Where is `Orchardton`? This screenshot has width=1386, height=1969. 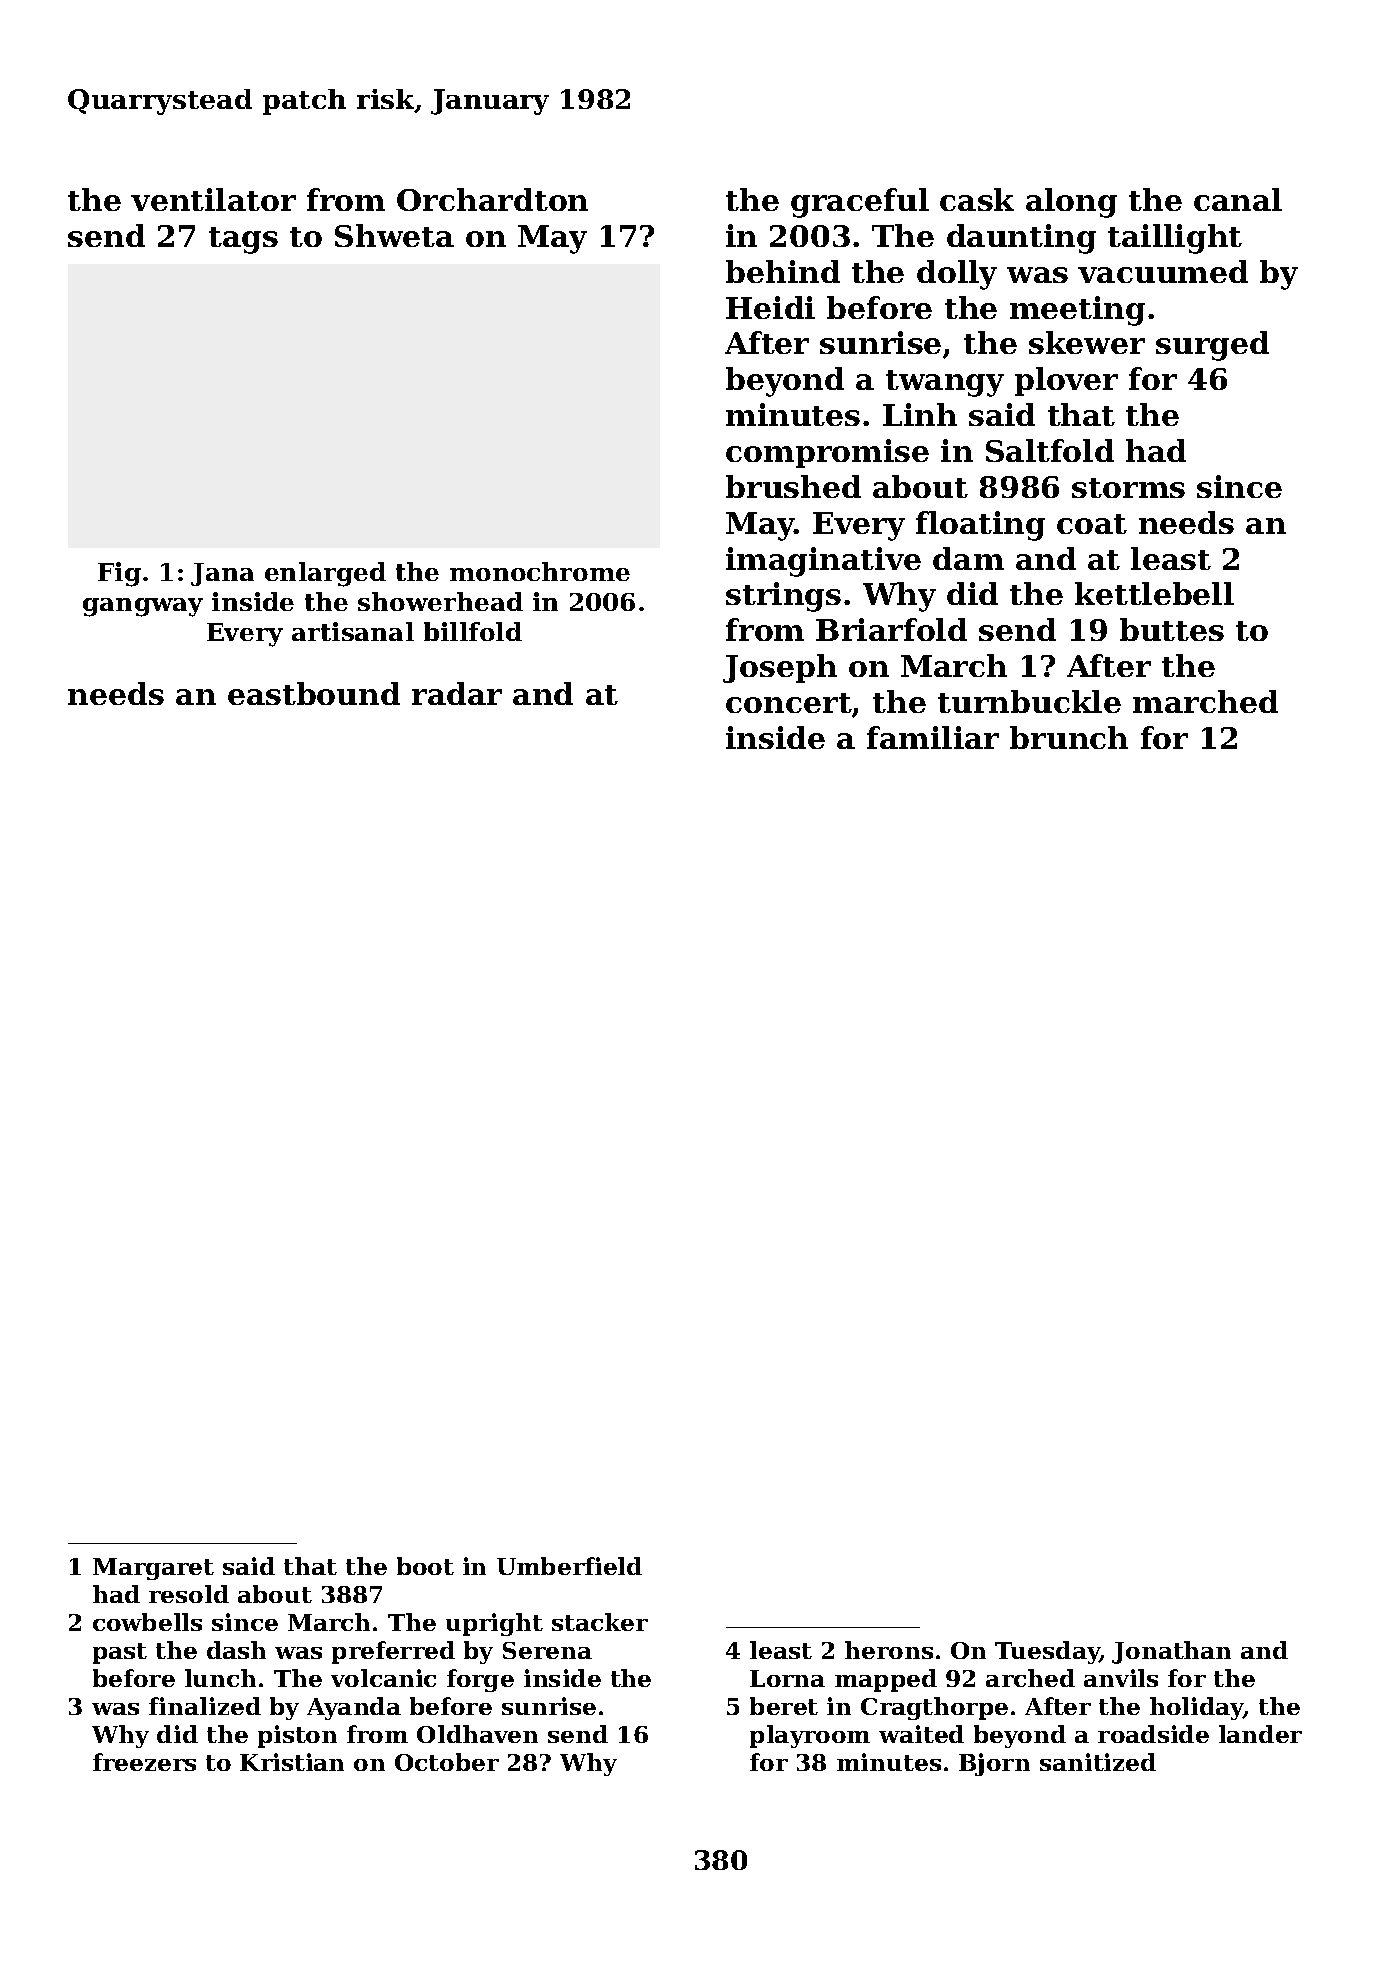
Orchardton is located at coordinates (492, 199).
